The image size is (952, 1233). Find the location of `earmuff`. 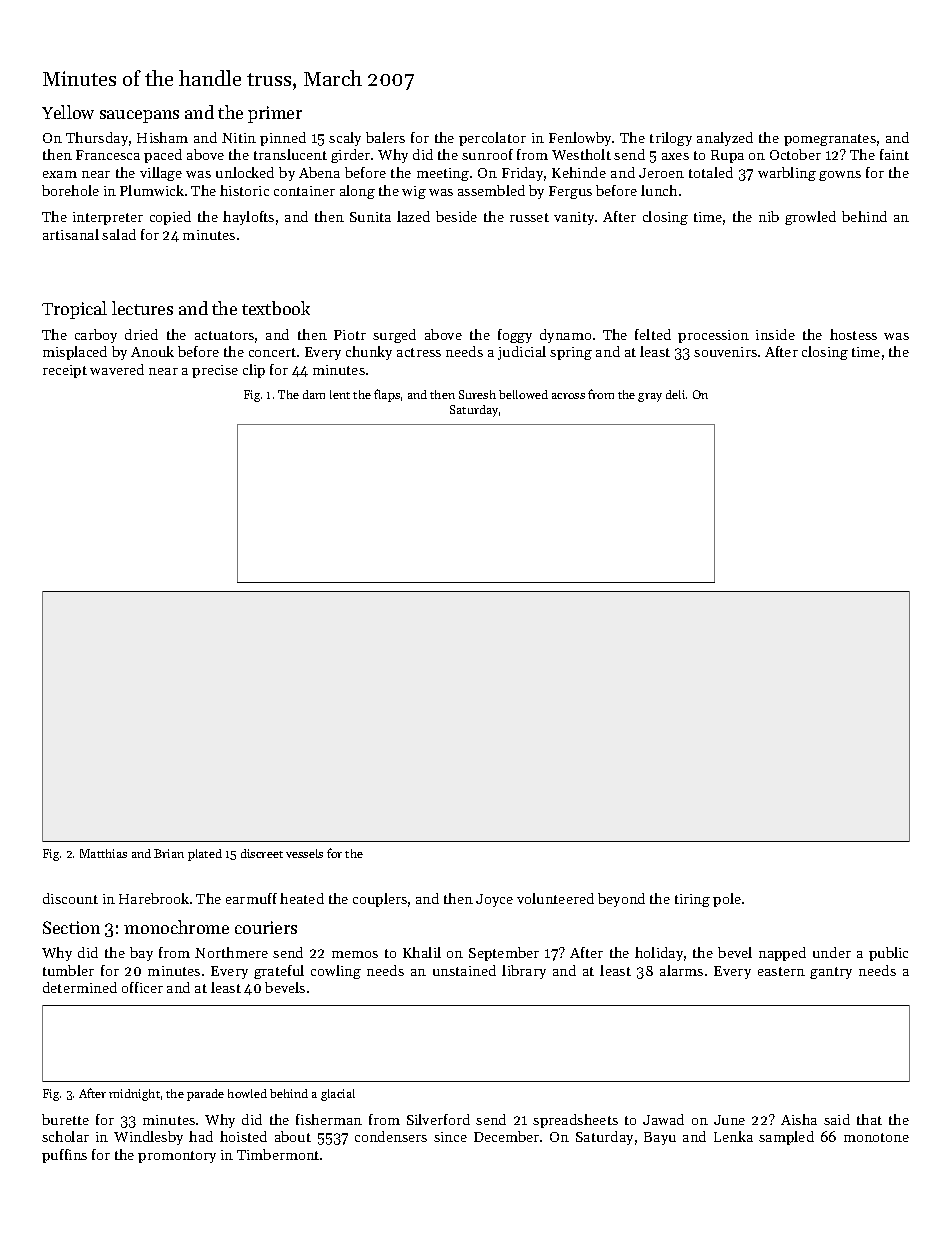

earmuff is located at coordinates (251, 898).
